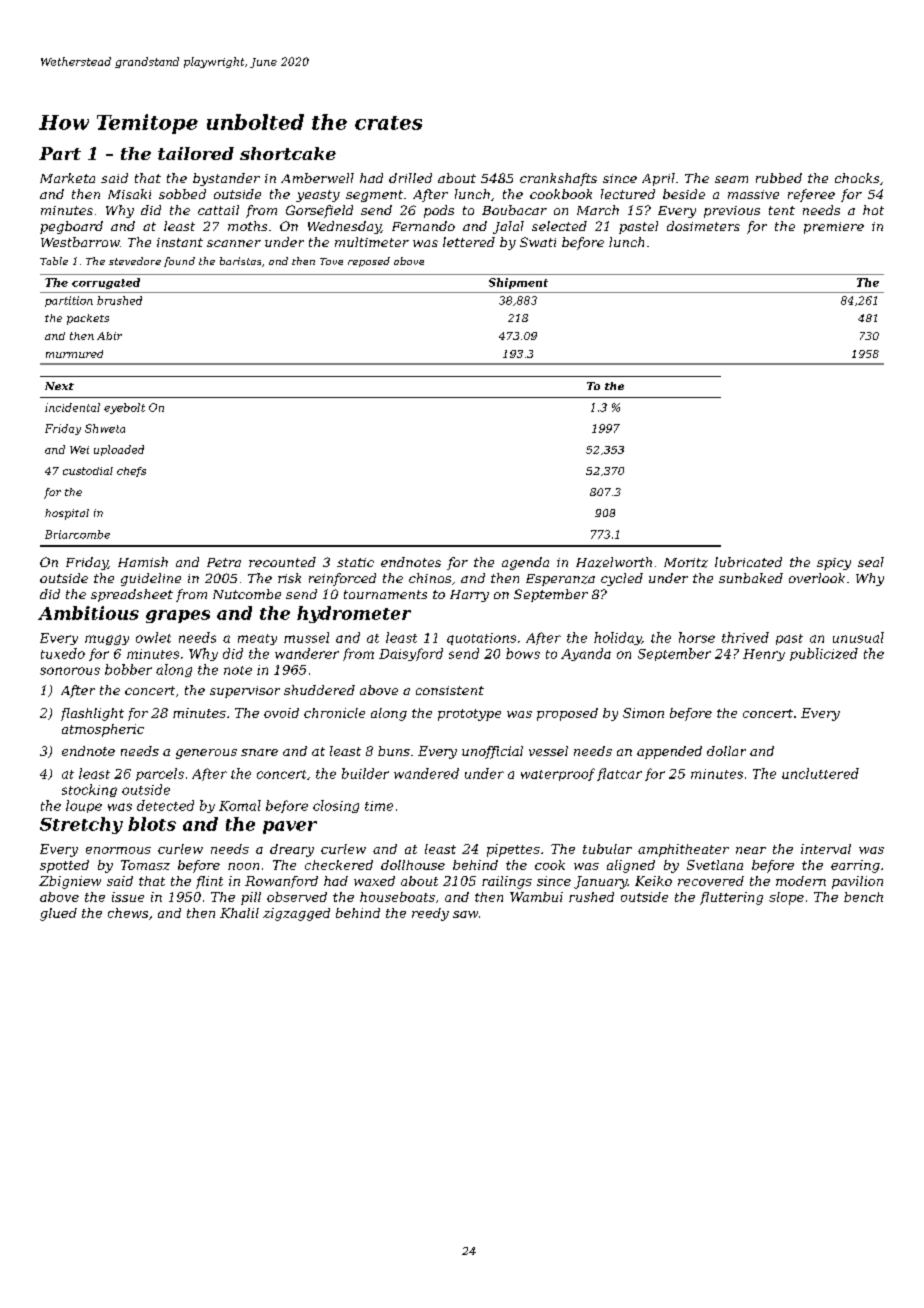  I want to click on tailored, so click(196, 153).
